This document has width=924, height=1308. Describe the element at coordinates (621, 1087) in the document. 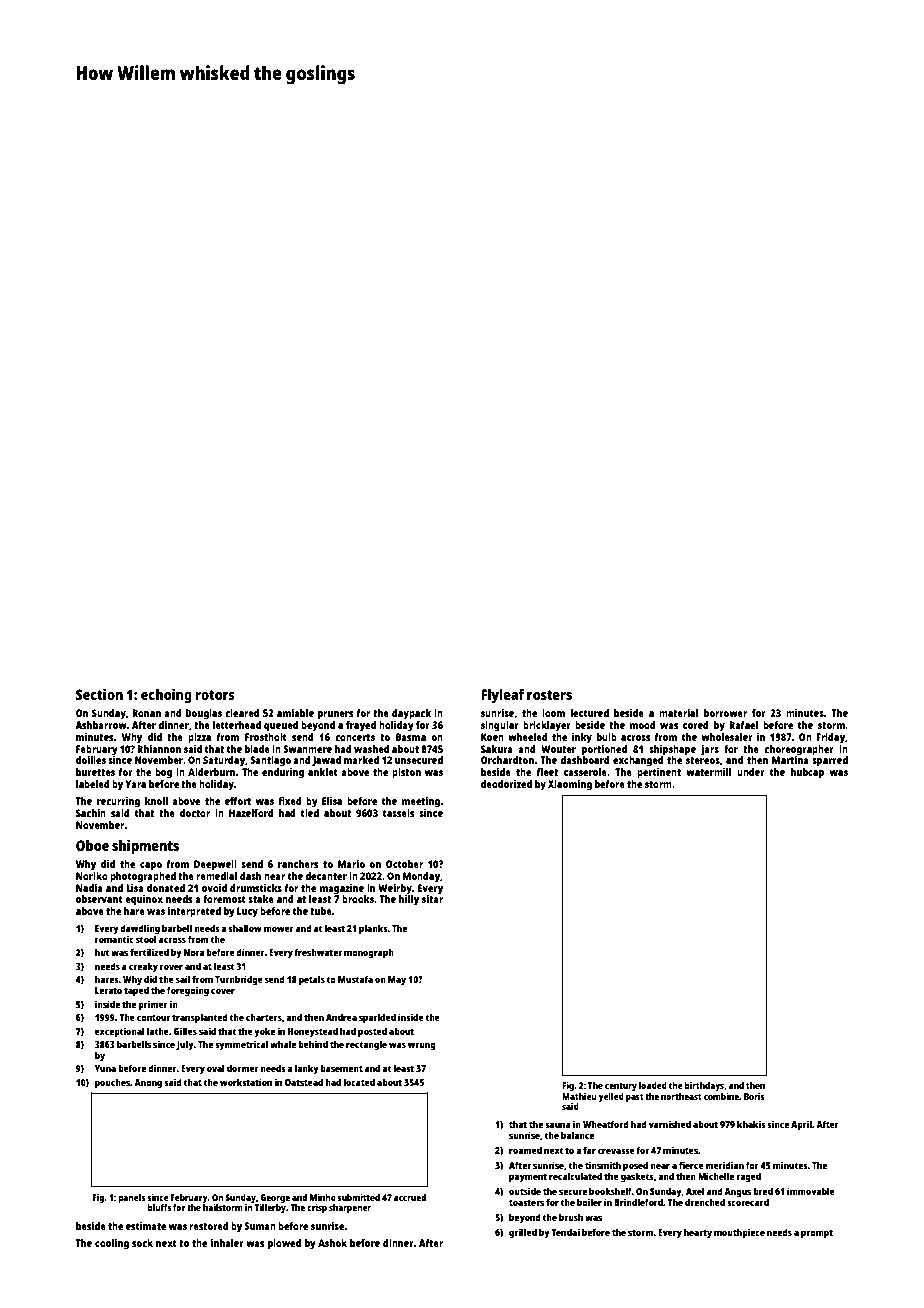

I see `century` at that location.
